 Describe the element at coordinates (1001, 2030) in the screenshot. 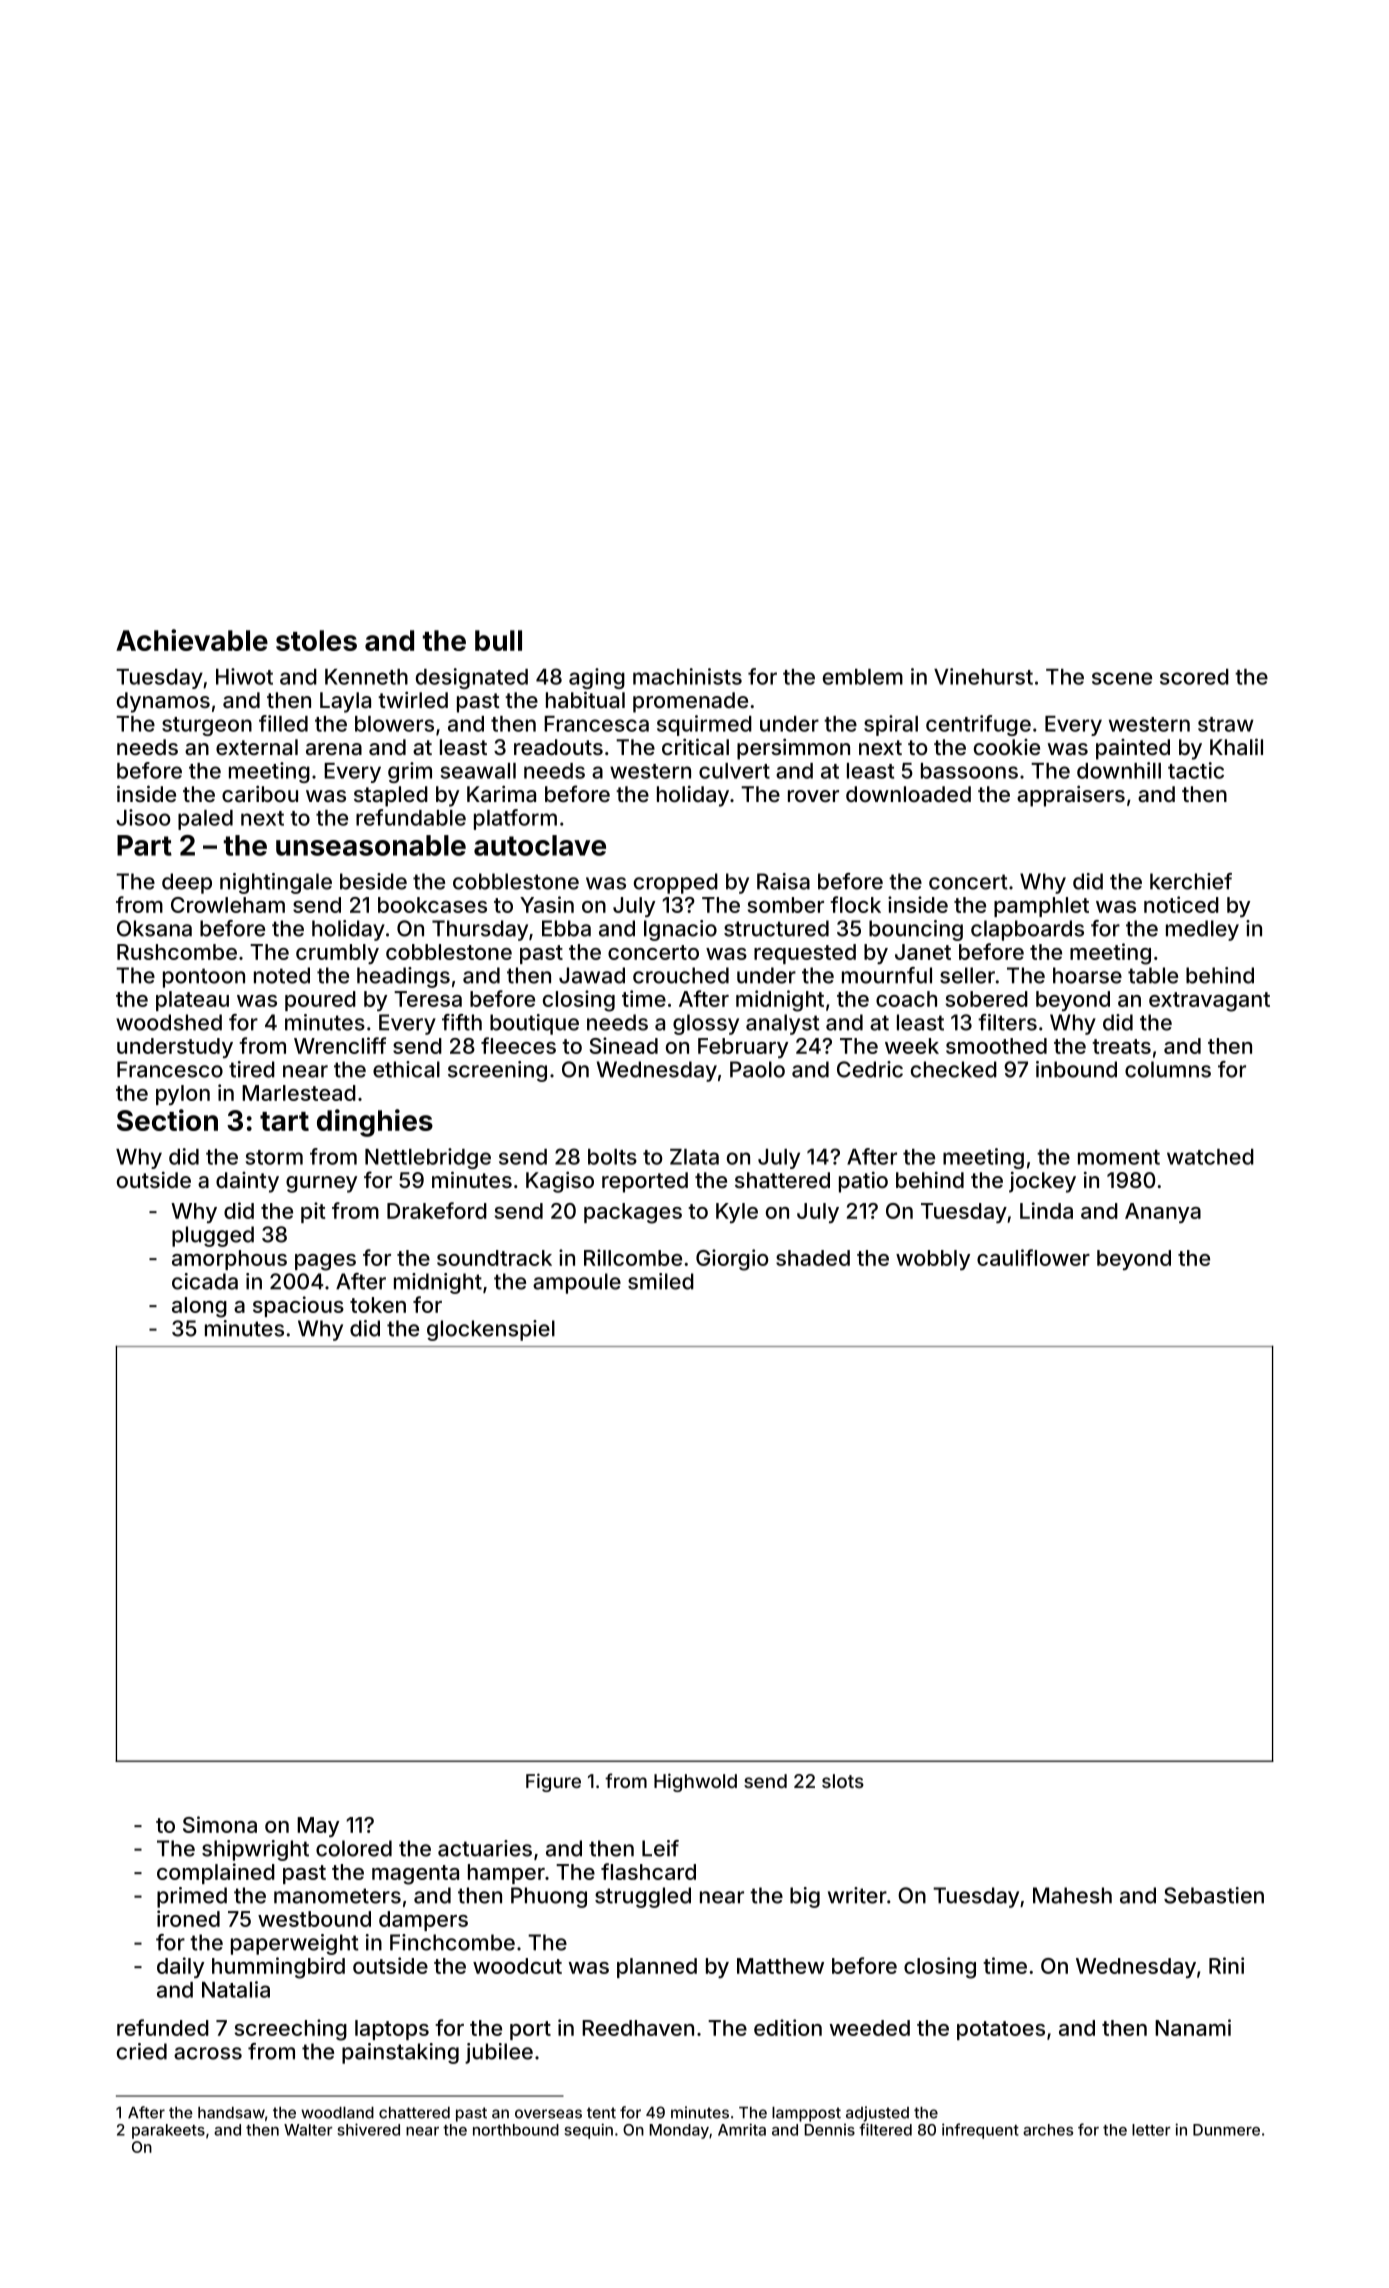

I see `potatoes` at that location.
